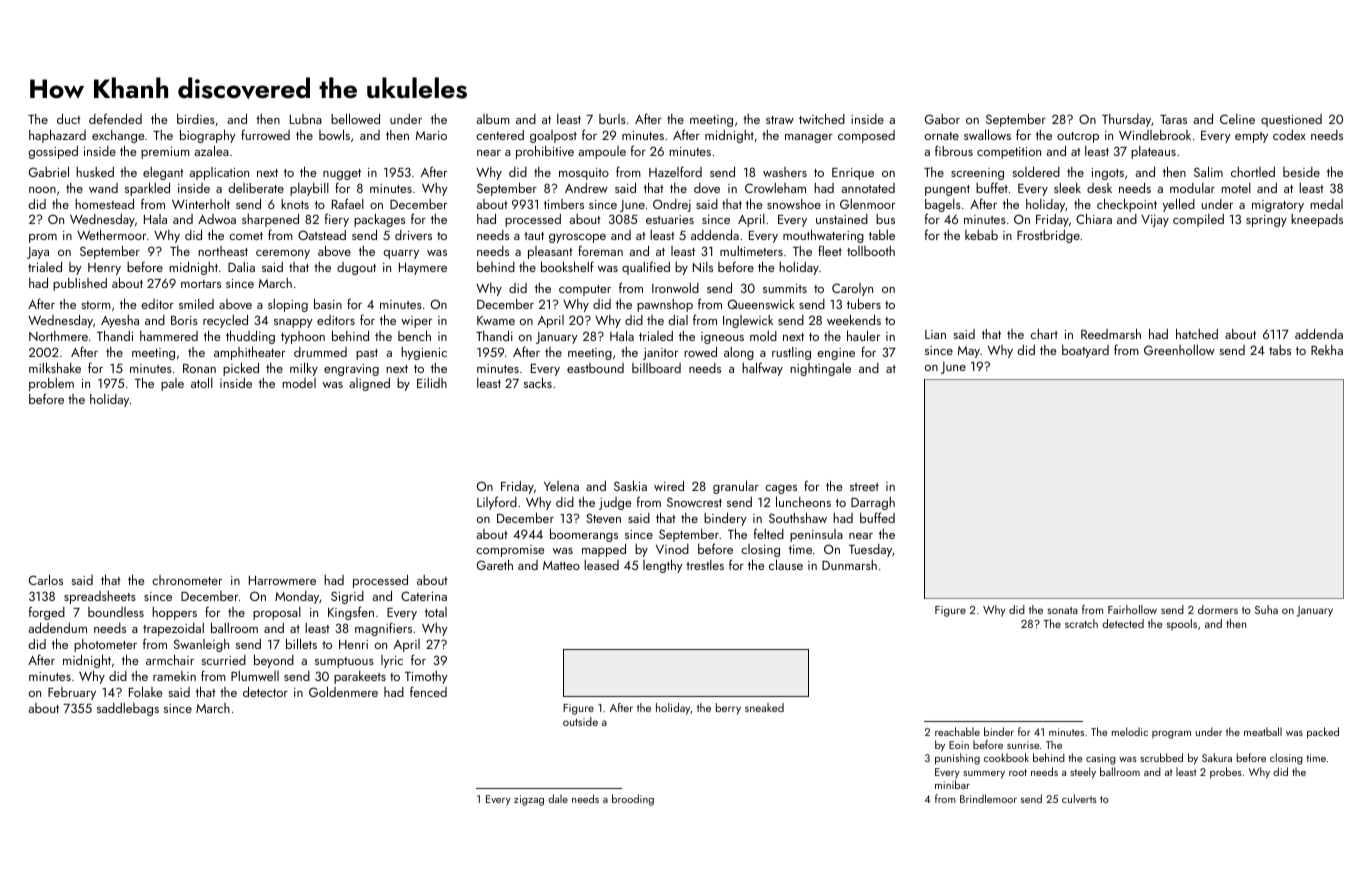 The height and width of the document is (887, 1372). Describe the element at coordinates (870, 550) in the document. I see `Tuesday` at that location.
